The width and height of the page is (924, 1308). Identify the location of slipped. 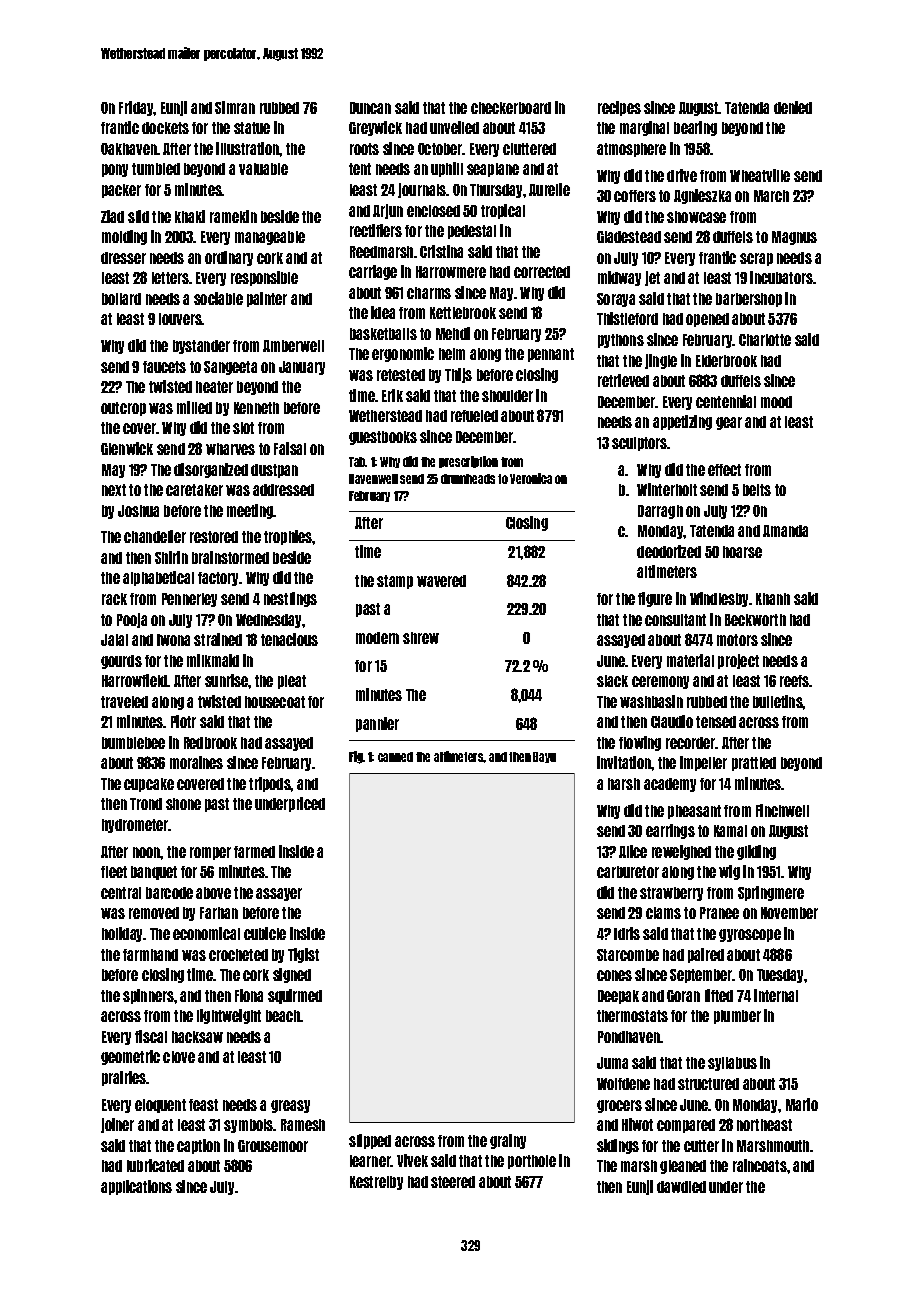
(370, 1141).
